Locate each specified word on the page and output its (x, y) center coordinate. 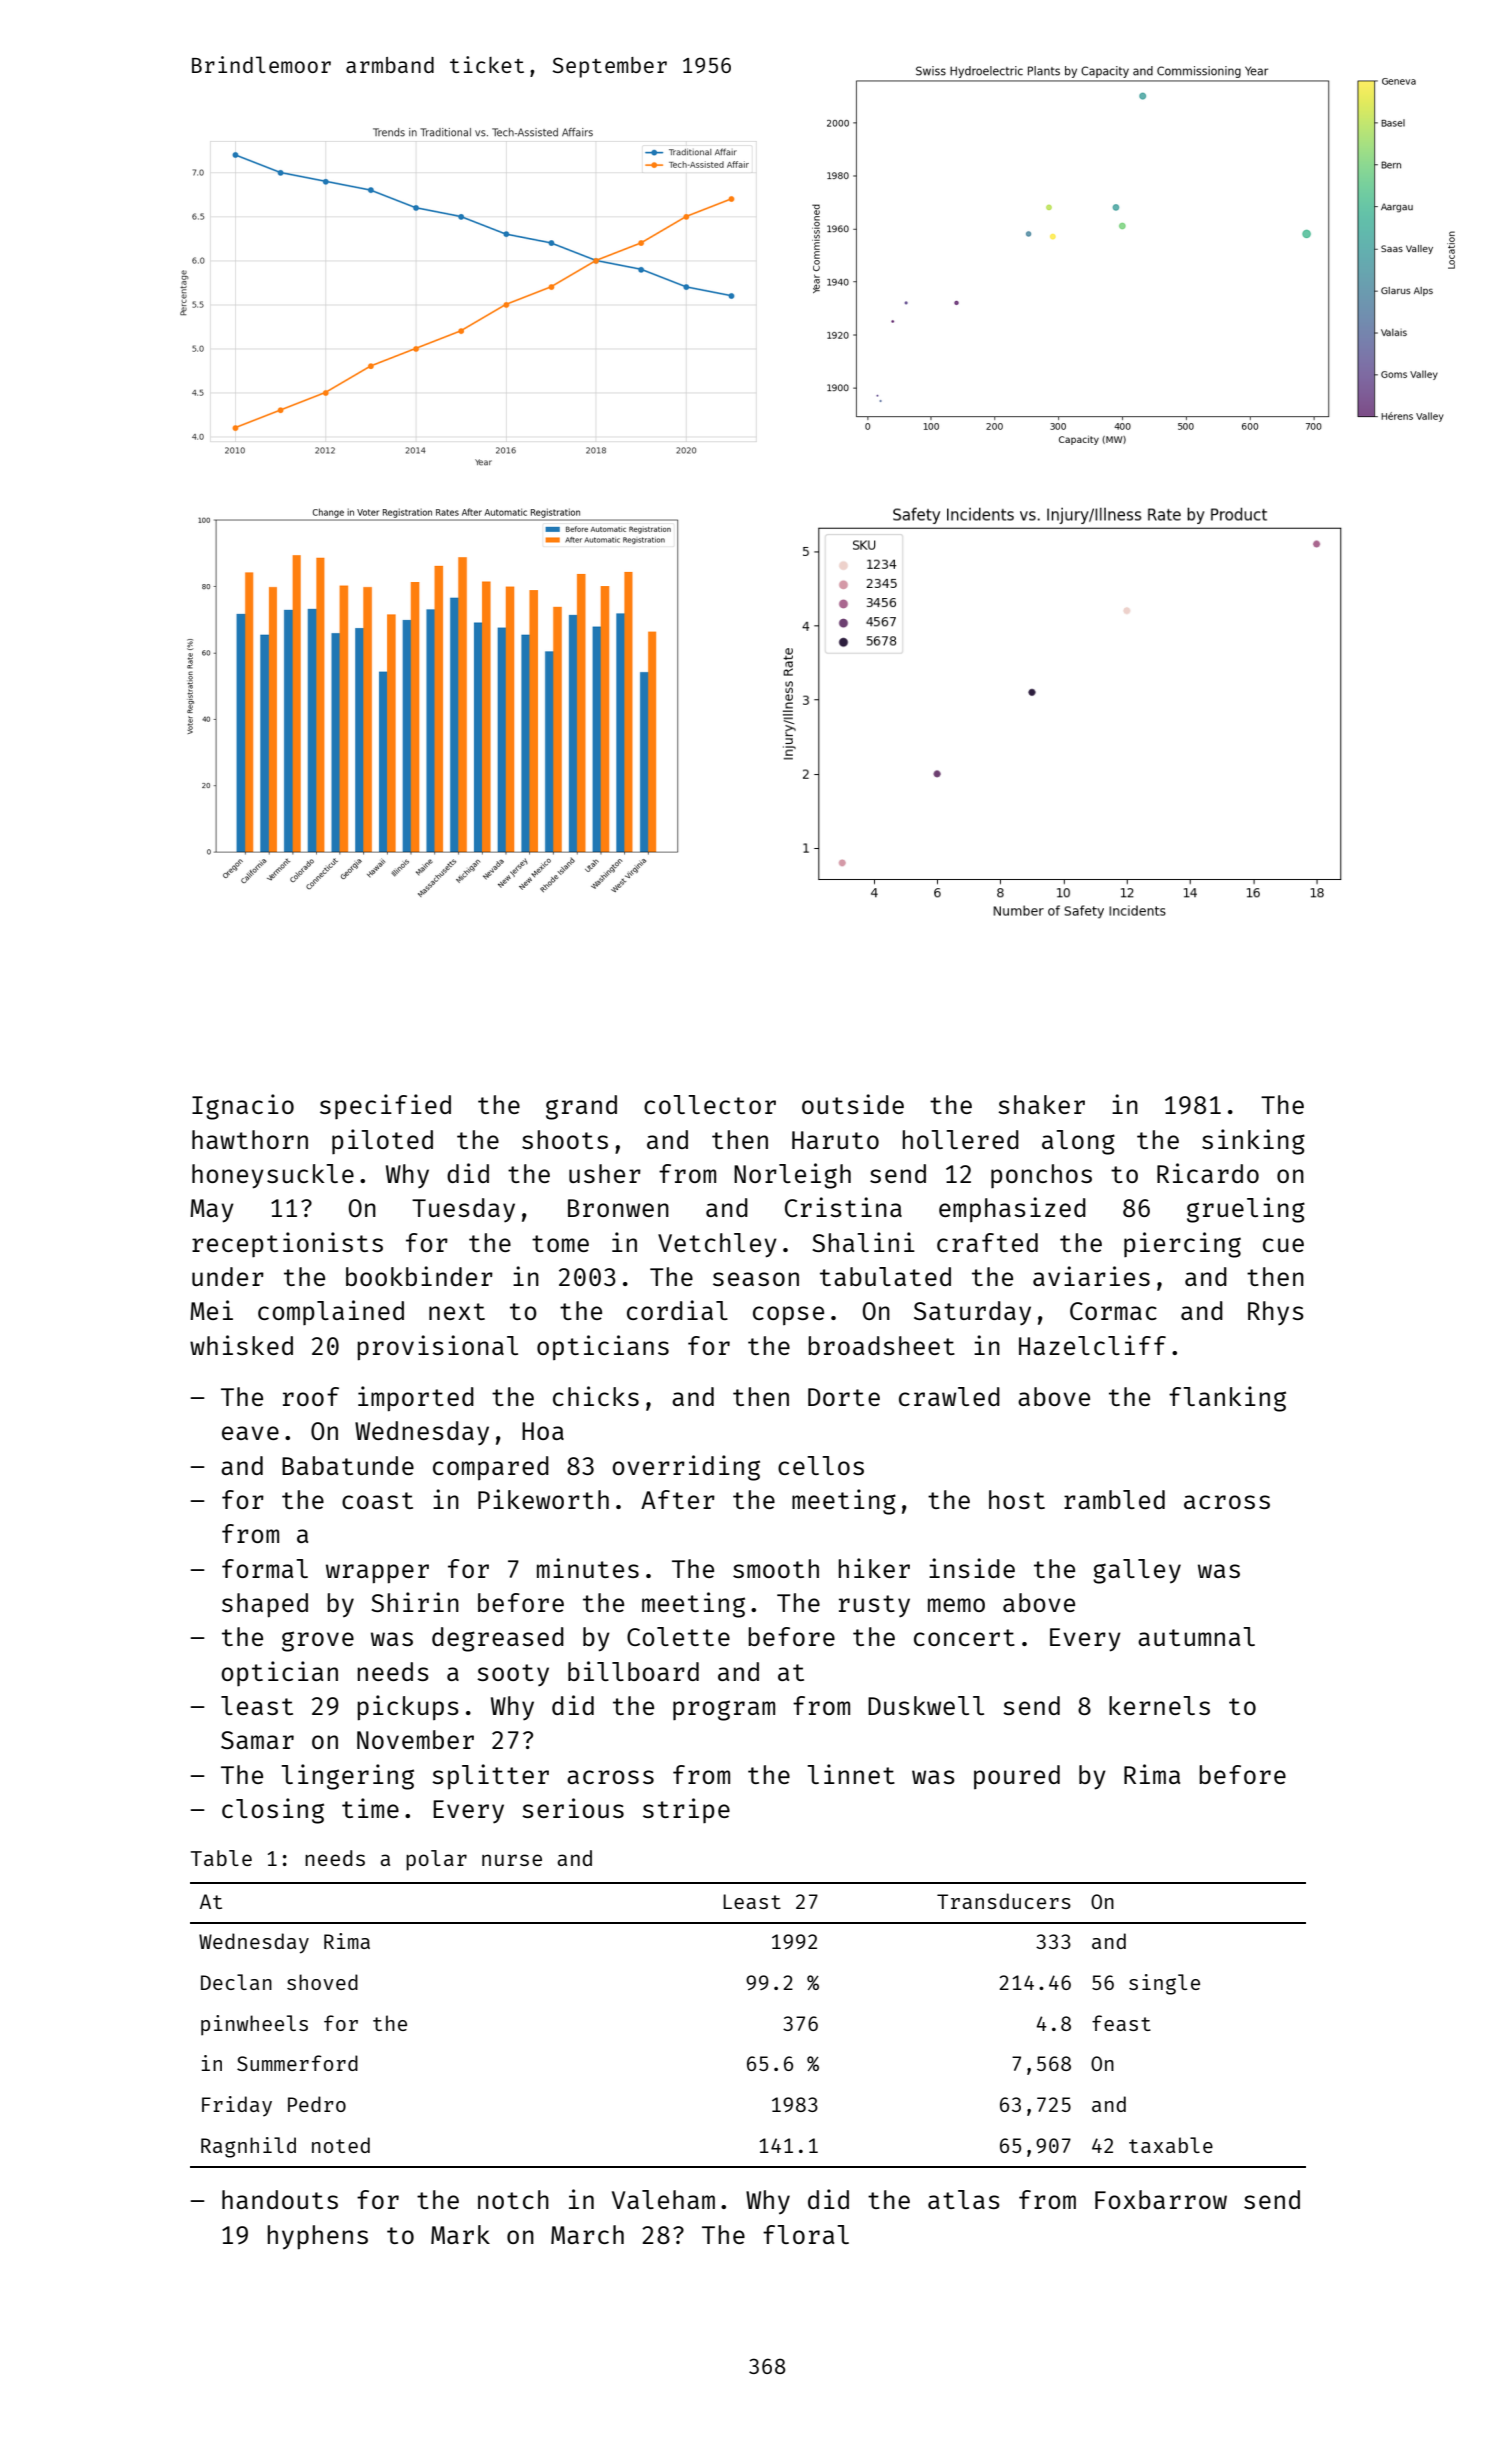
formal (265, 1568)
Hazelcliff (1092, 1345)
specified (385, 1106)
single (1164, 1984)
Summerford (297, 2063)
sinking (1253, 1142)
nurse (512, 1860)
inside (972, 1568)
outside (853, 1104)
